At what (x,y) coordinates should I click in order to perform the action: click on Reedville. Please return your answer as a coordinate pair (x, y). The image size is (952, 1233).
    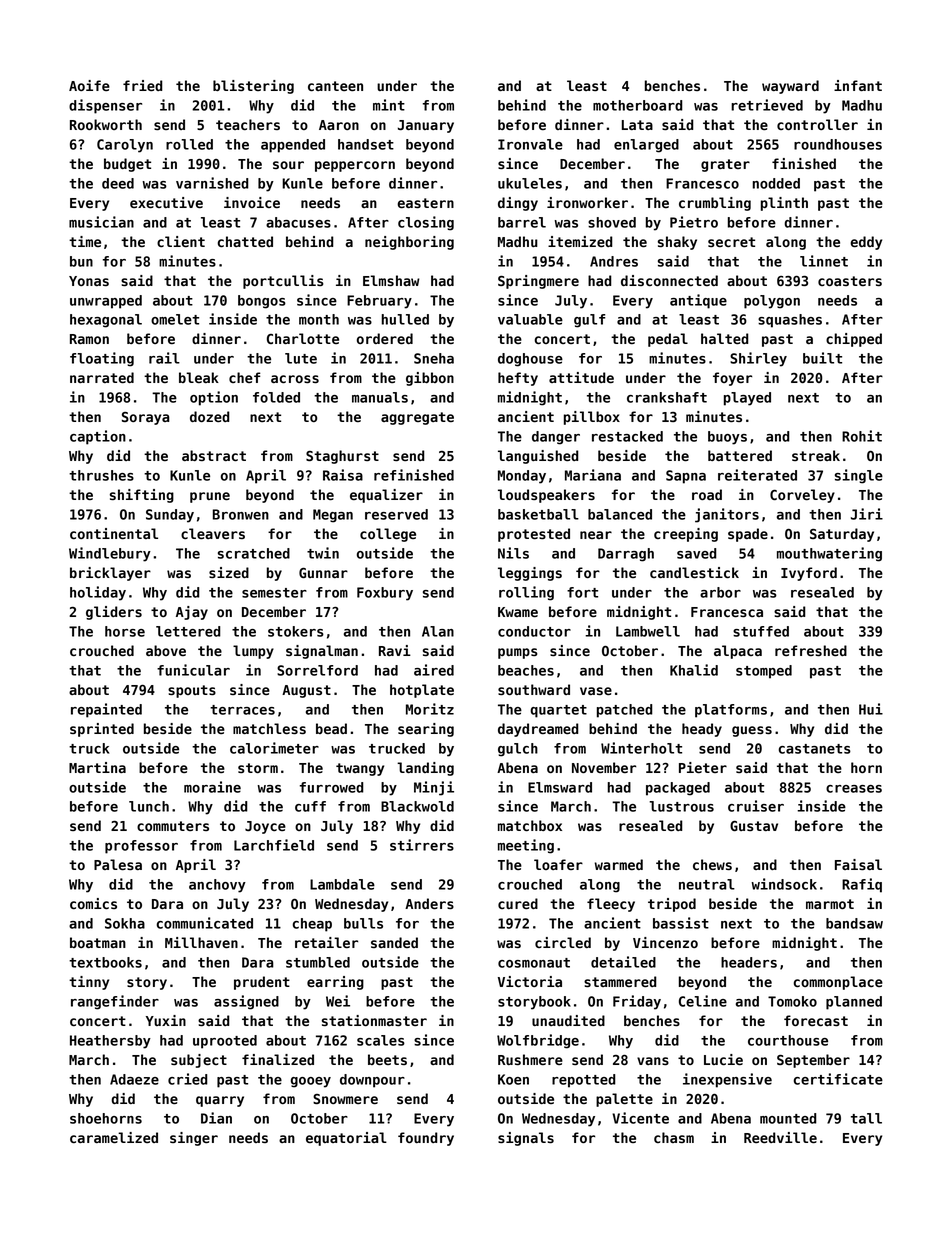
    Looking at the image, I should click on (780, 1138).
